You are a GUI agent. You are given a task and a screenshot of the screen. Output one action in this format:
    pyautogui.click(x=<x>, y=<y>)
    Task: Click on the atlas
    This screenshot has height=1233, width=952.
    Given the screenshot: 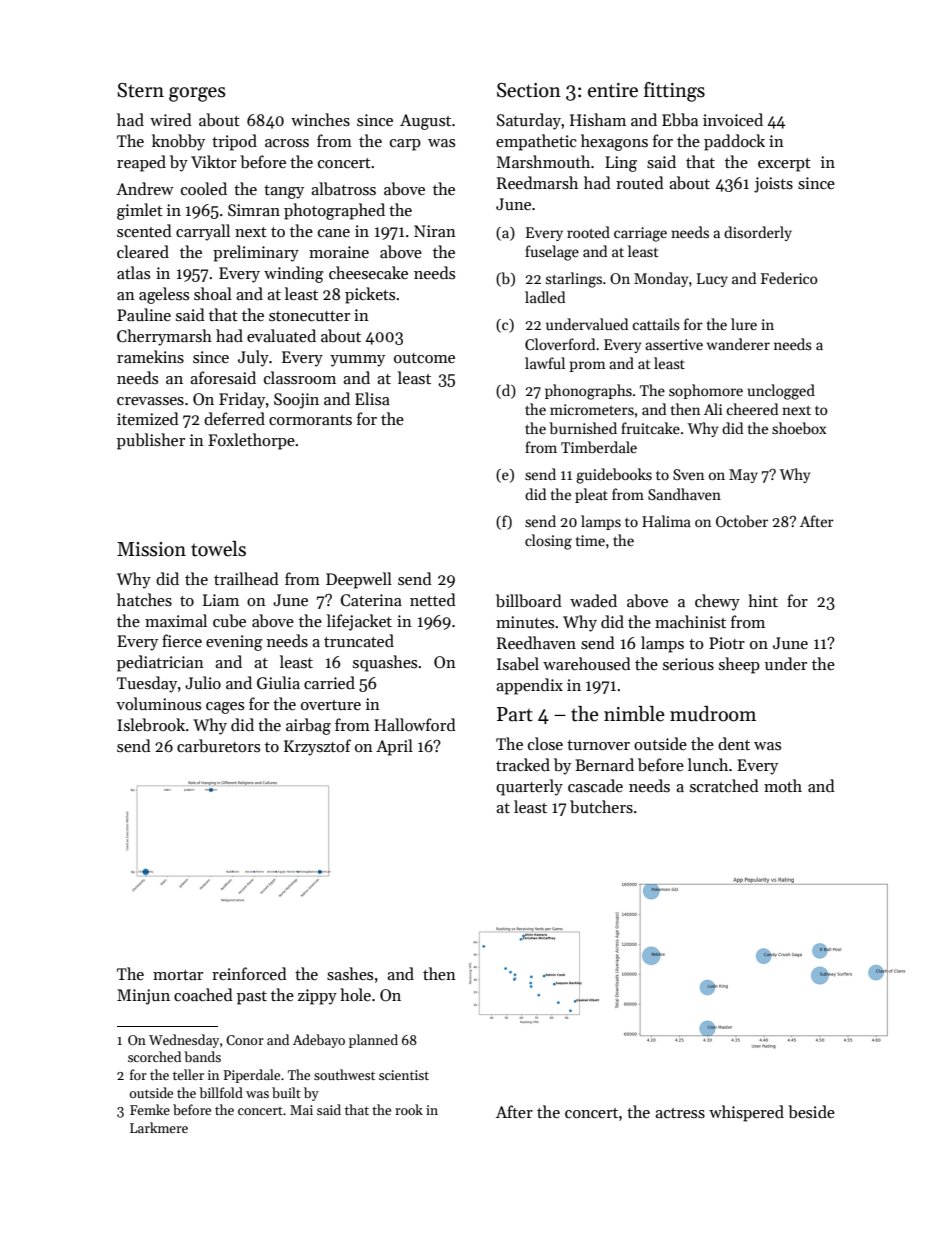 What is the action you would take?
    pyautogui.click(x=133, y=272)
